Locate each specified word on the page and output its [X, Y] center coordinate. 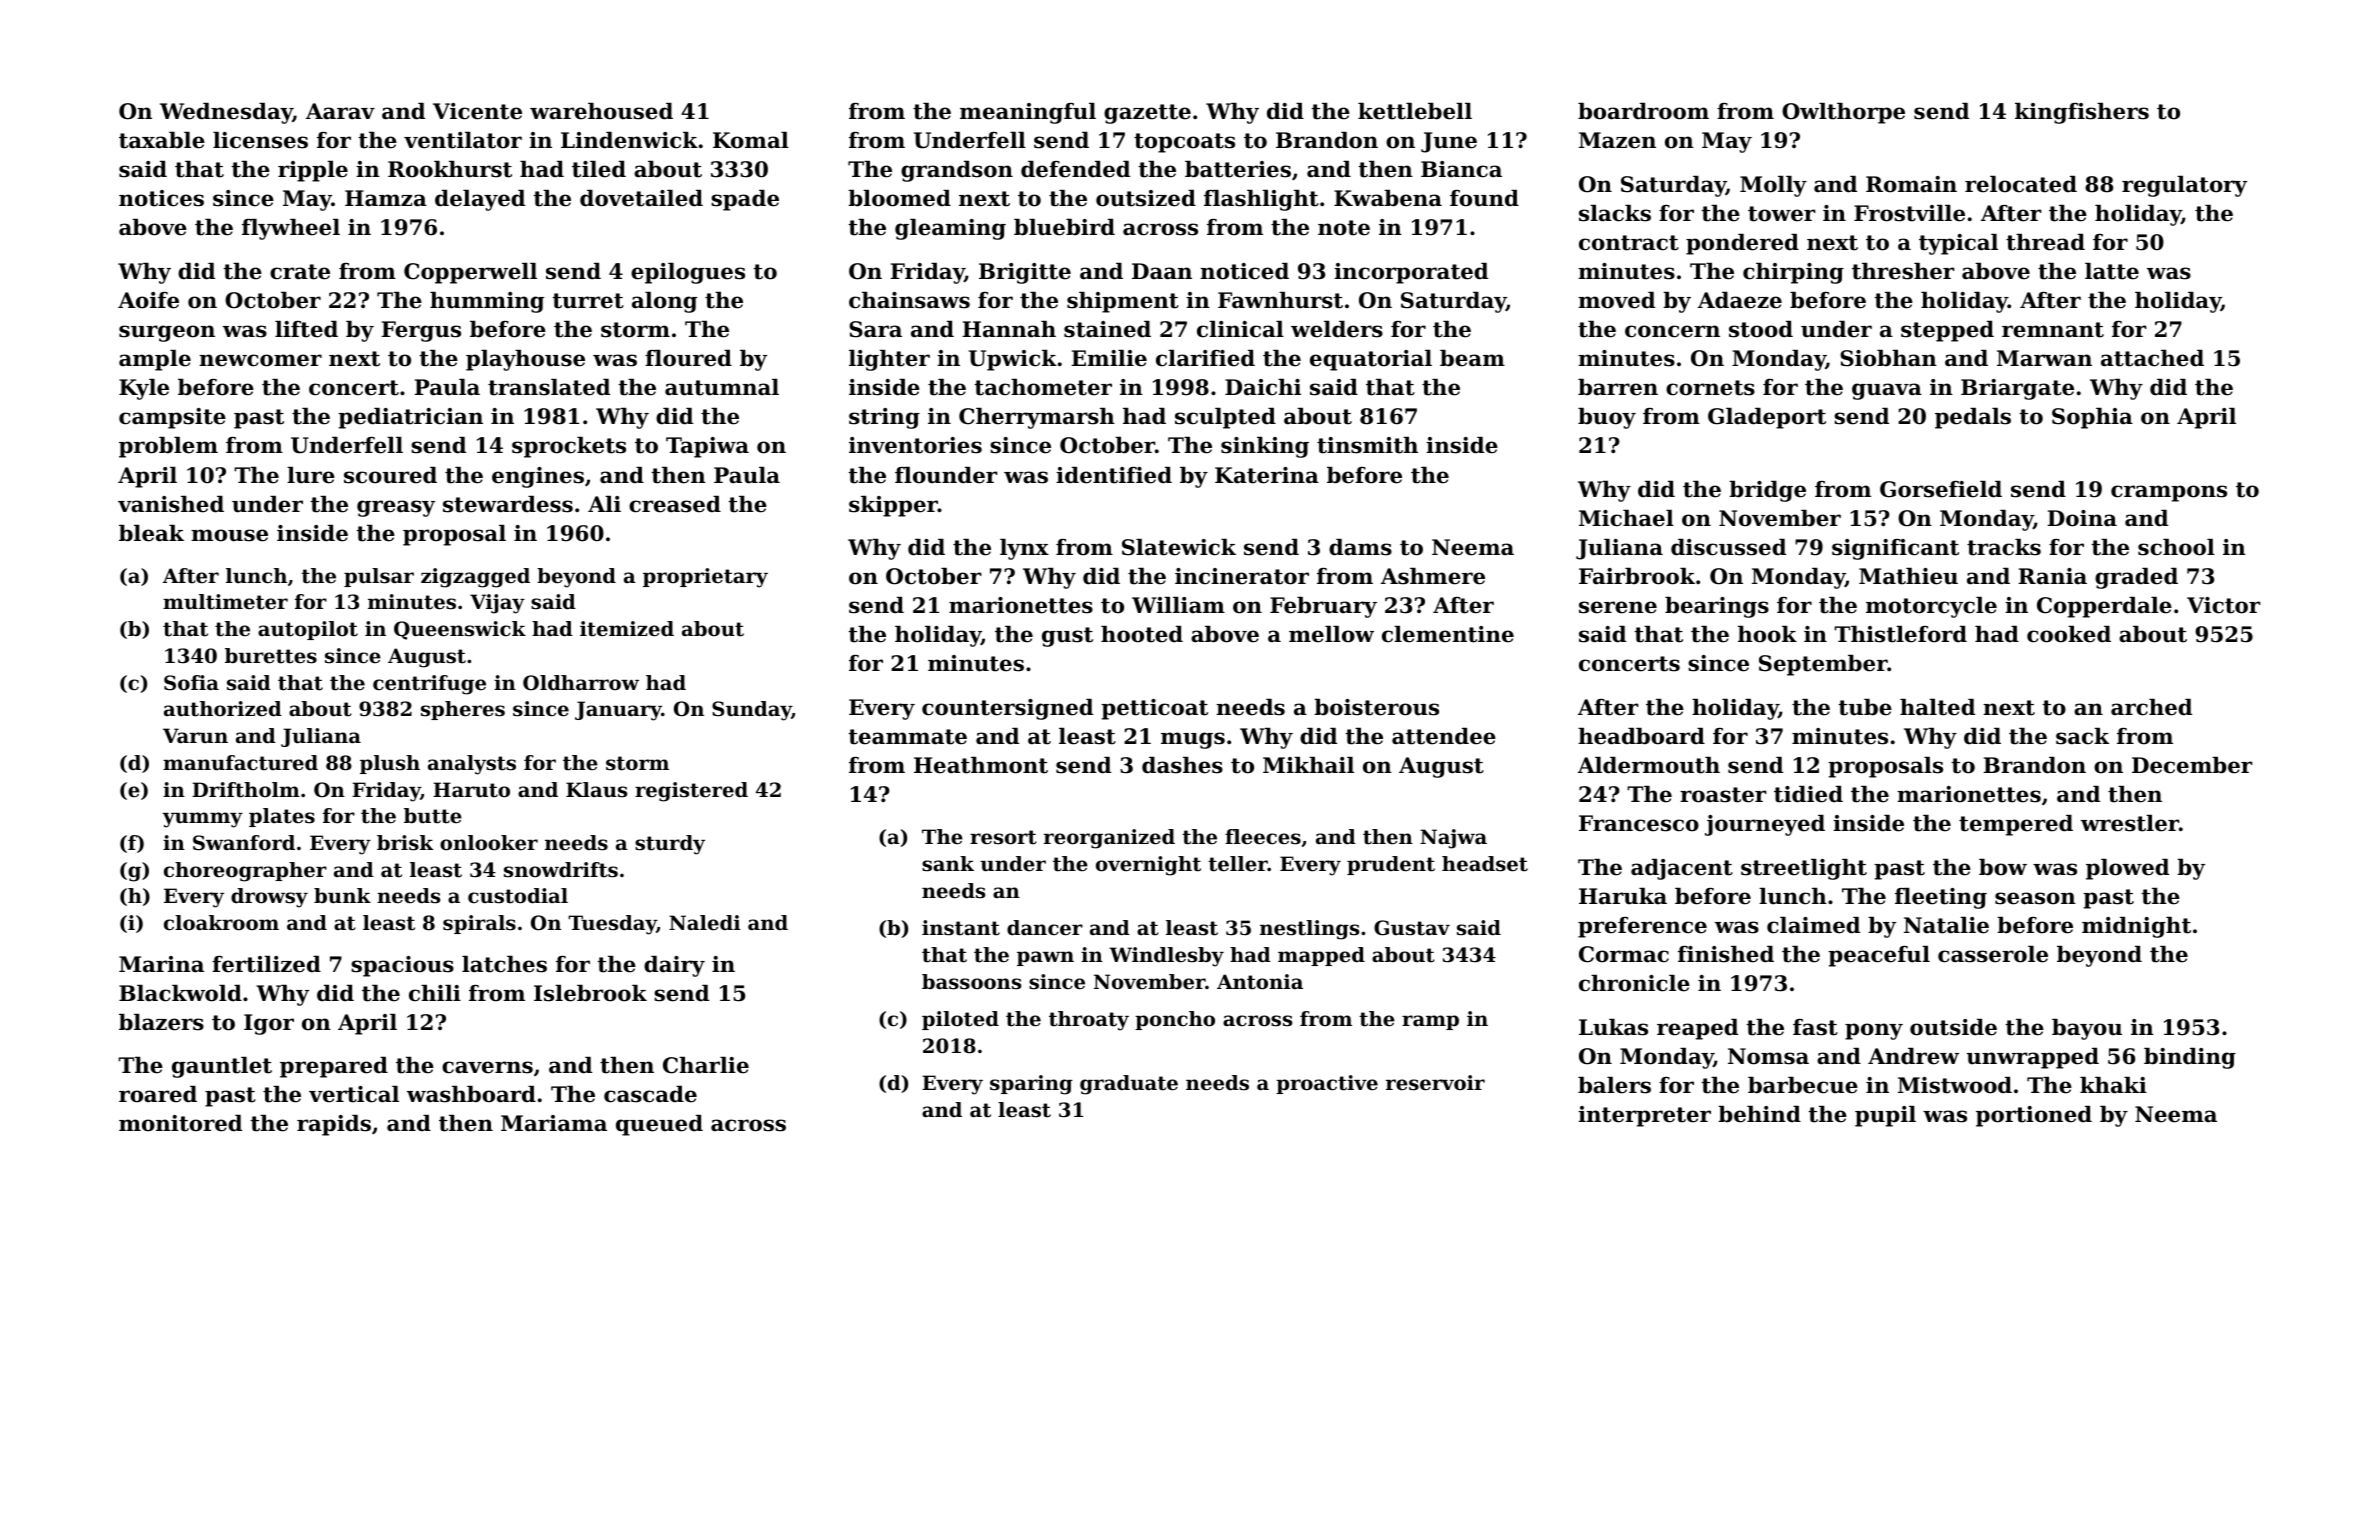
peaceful [1879, 956]
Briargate [2017, 389]
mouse [229, 535]
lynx [1024, 549]
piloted [960, 1020]
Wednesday [226, 113]
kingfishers [2082, 113]
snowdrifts [561, 870]
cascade [650, 1094]
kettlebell [1415, 111]
